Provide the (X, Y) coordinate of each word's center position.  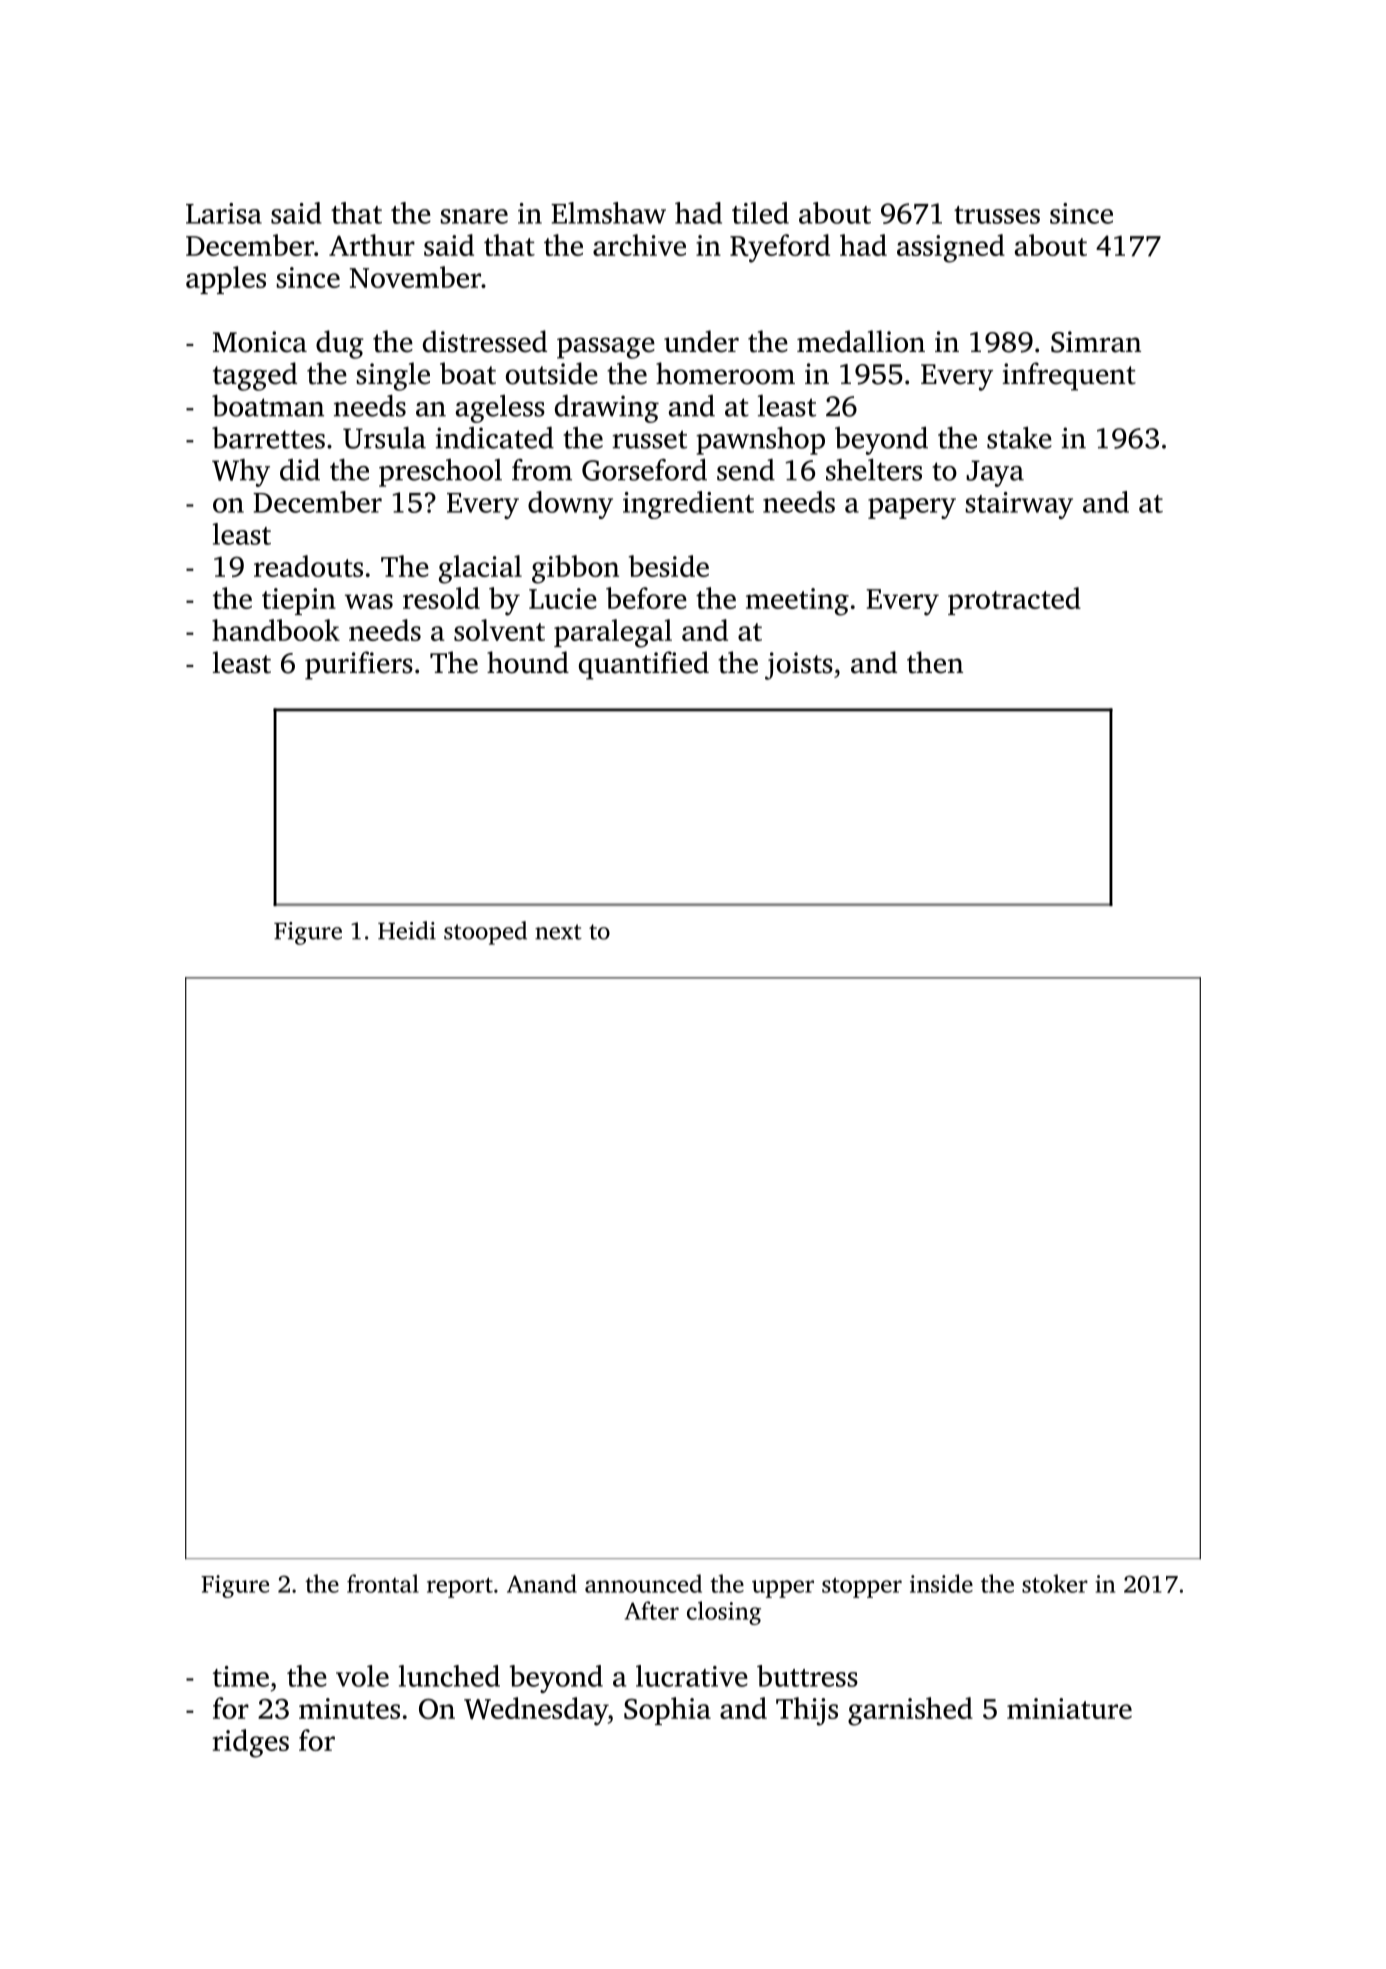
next (558, 932)
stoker (1055, 1583)
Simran (1096, 342)
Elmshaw (608, 213)
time (241, 1676)
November (415, 277)
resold (441, 598)
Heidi (407, 930)
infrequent (1069, 376)
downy (570, 505)
